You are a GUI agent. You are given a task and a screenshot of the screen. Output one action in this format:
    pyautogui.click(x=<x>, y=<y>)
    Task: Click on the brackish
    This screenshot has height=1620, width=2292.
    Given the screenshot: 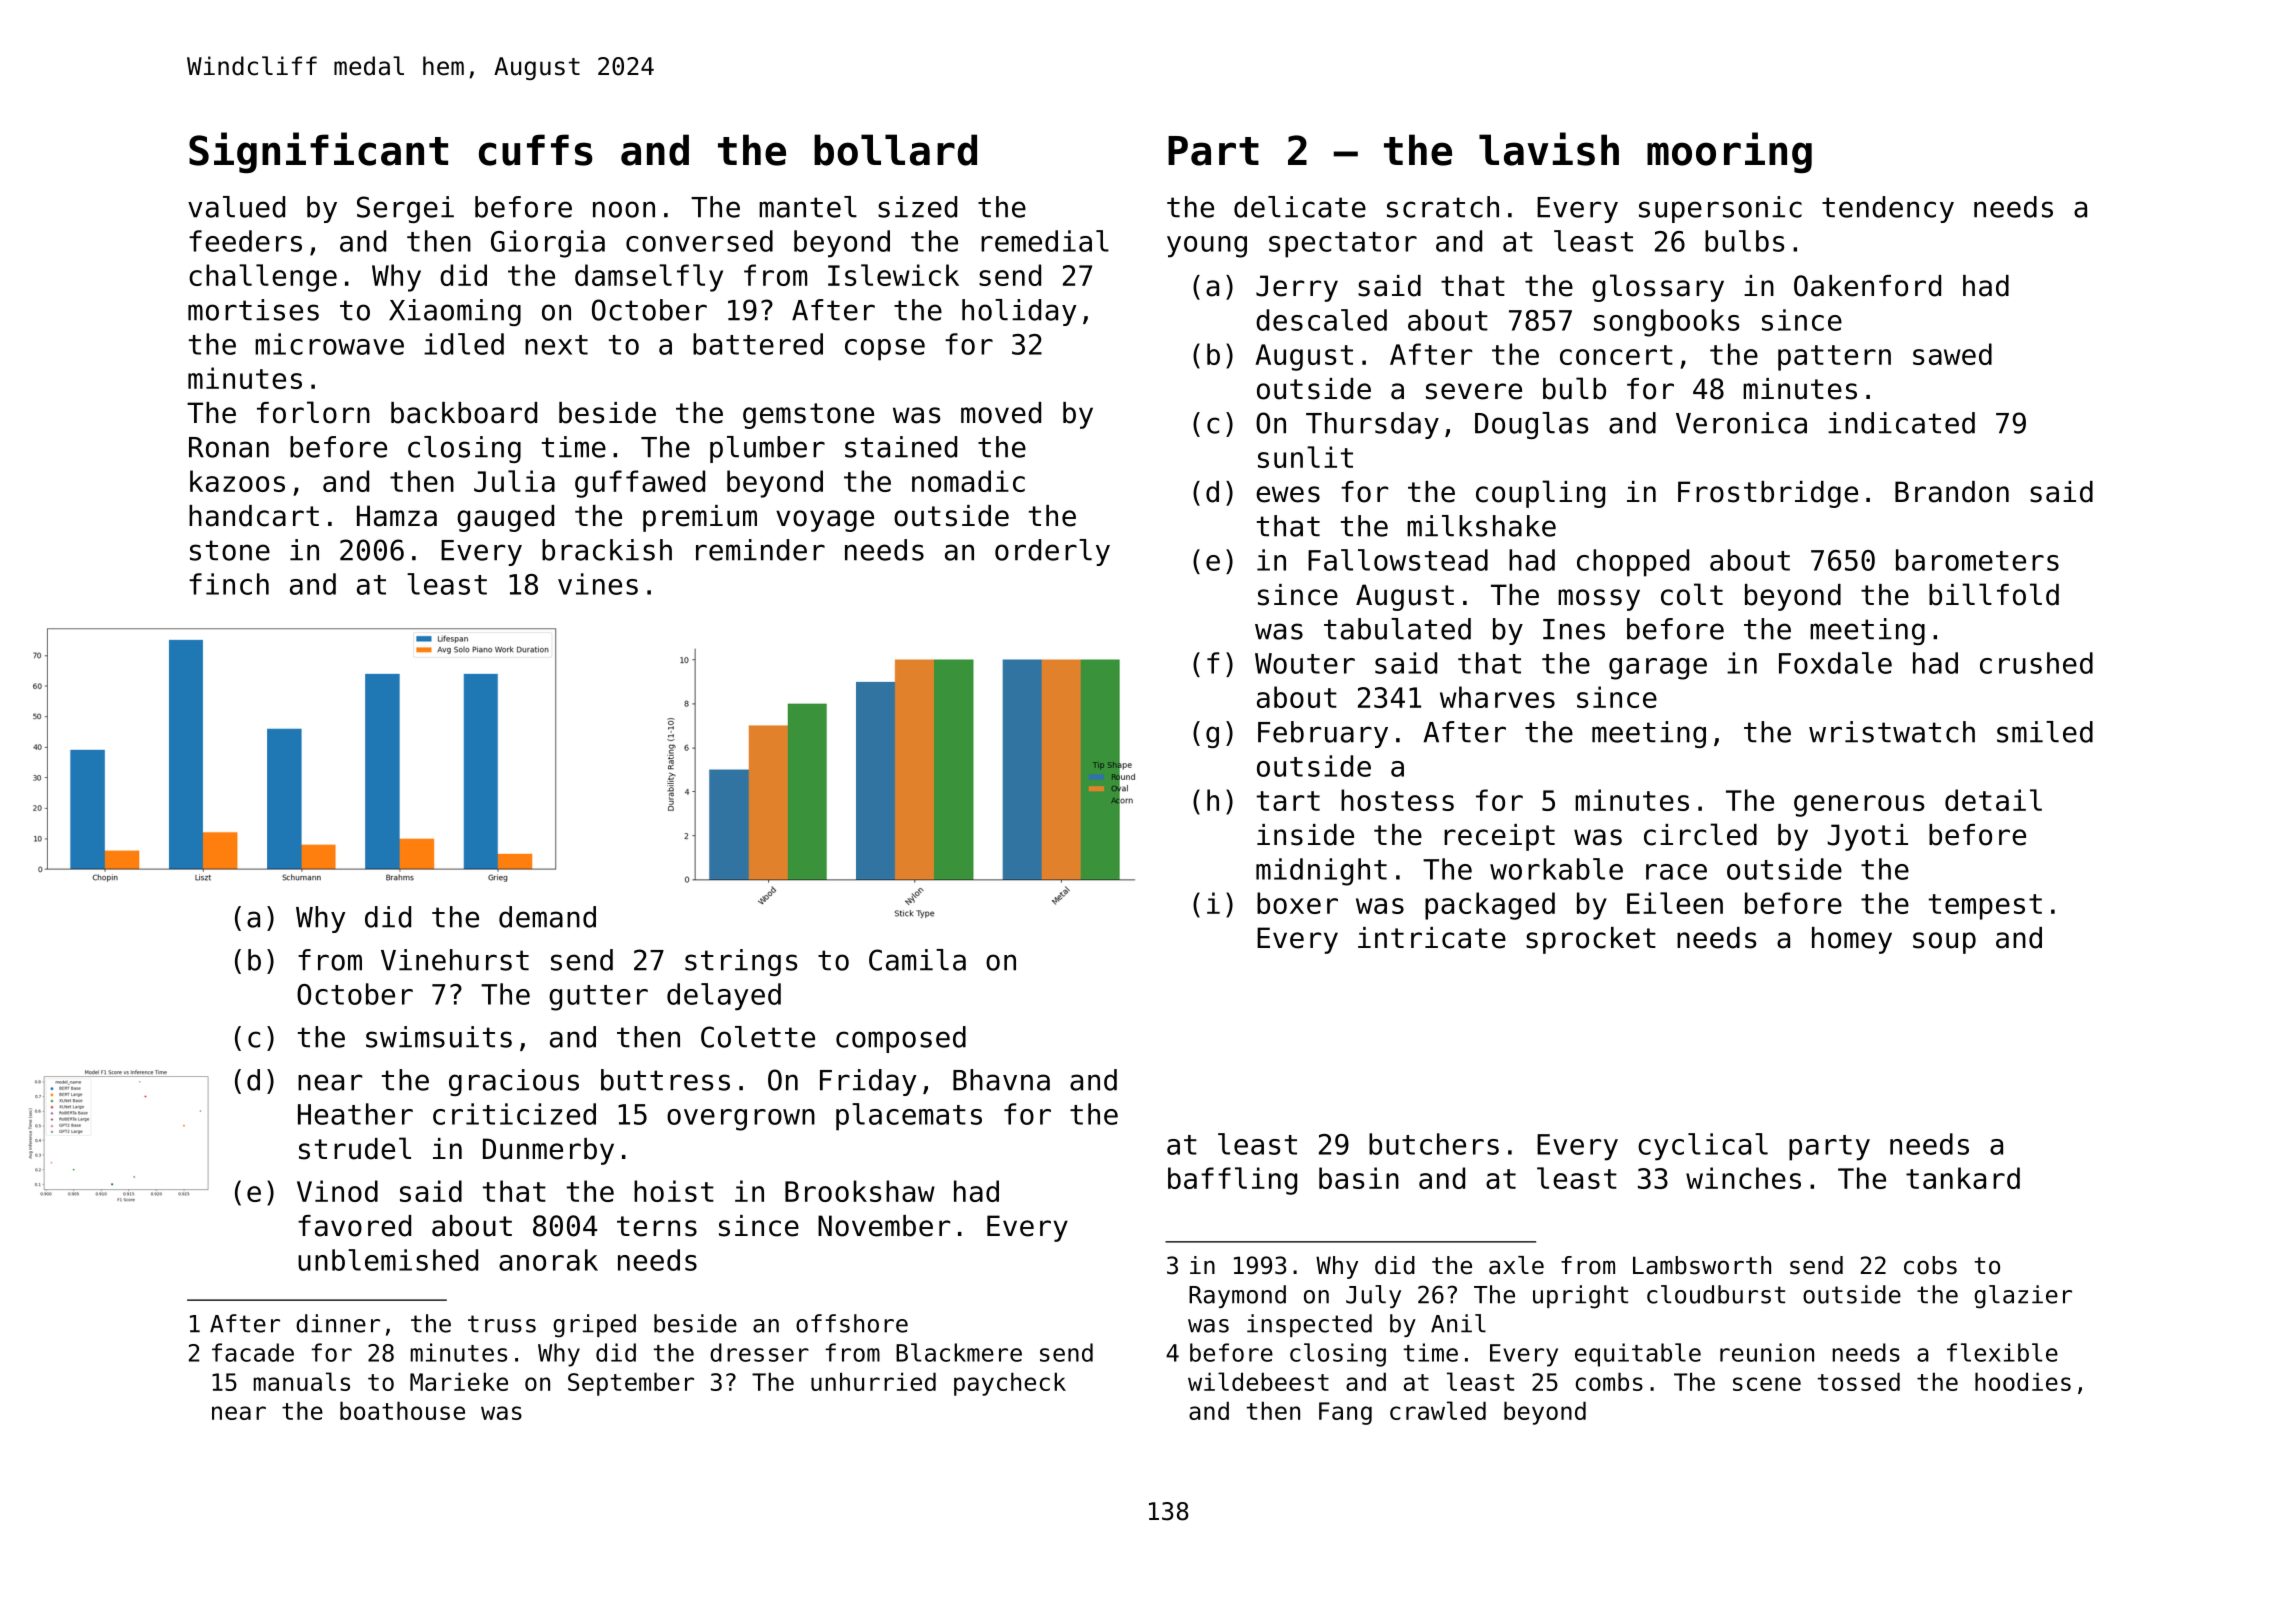 What is the action you would take?
    pyautogui.click(x=607, y=550)
